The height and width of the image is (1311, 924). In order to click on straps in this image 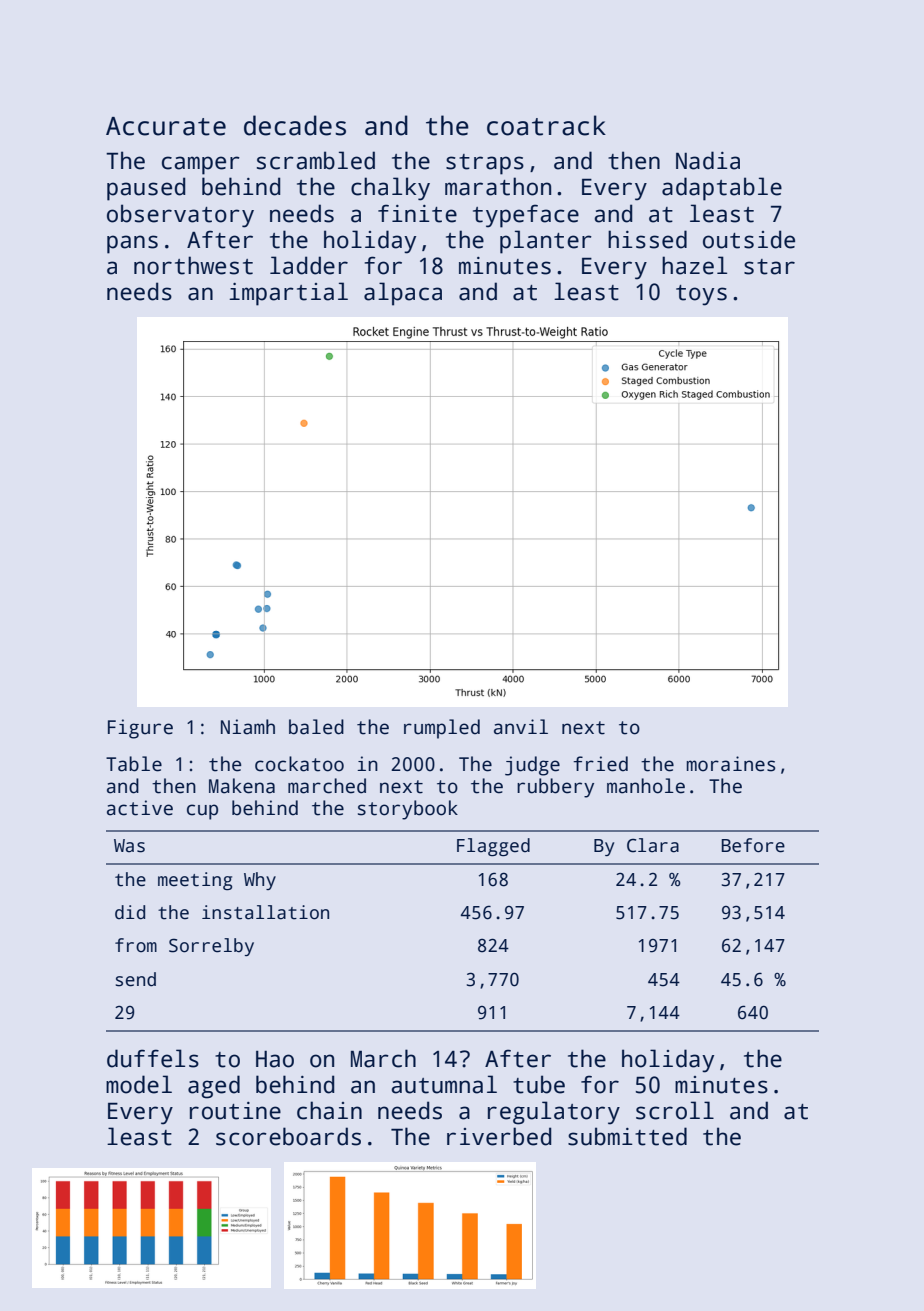, I will do `click(485, 164)`.
